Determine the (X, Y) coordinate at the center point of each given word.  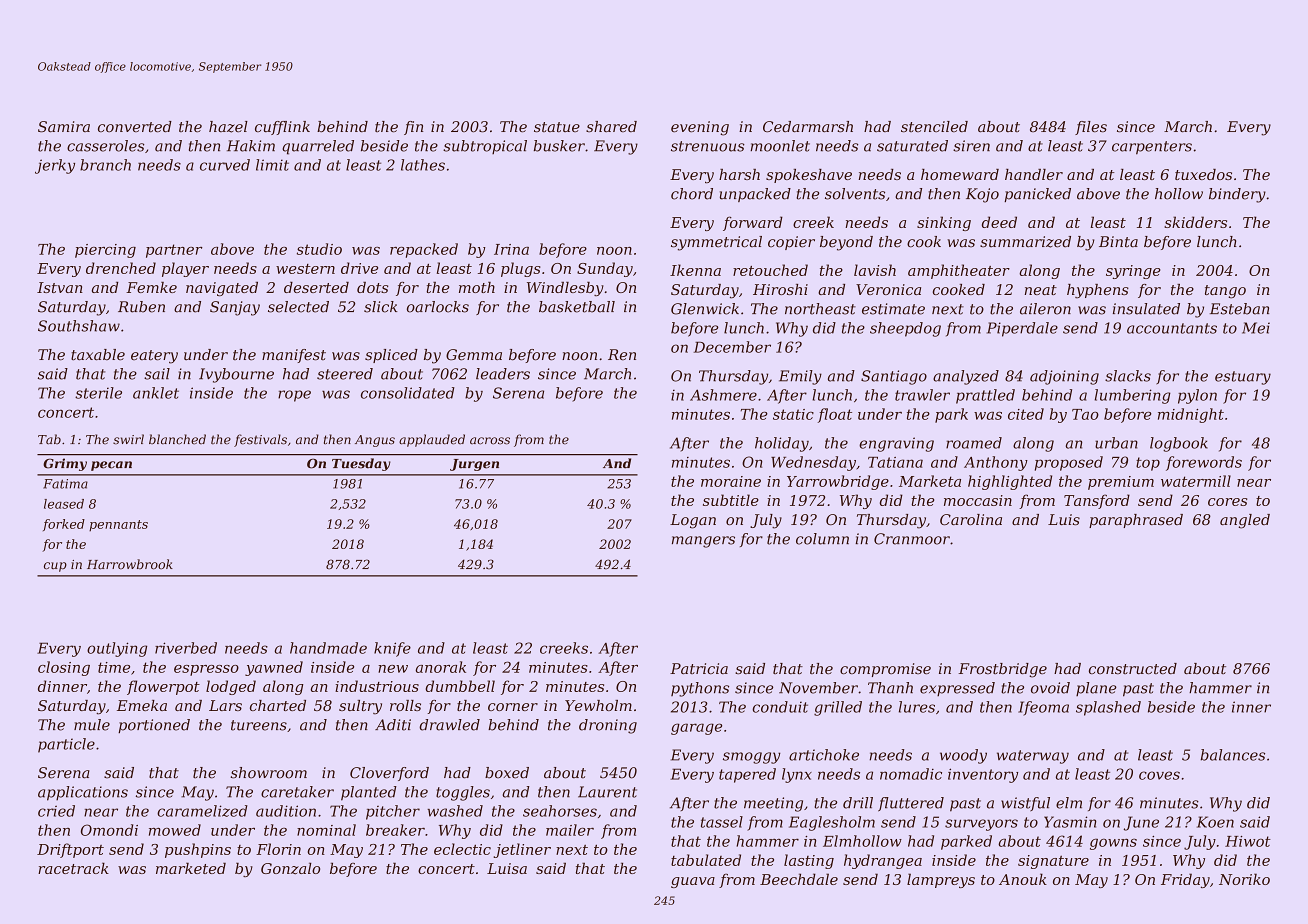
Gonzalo (290, 868)
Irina (511, 249)
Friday (1185, 880)
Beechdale (799, 879)
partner (174, 251)
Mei (1256, 328)
